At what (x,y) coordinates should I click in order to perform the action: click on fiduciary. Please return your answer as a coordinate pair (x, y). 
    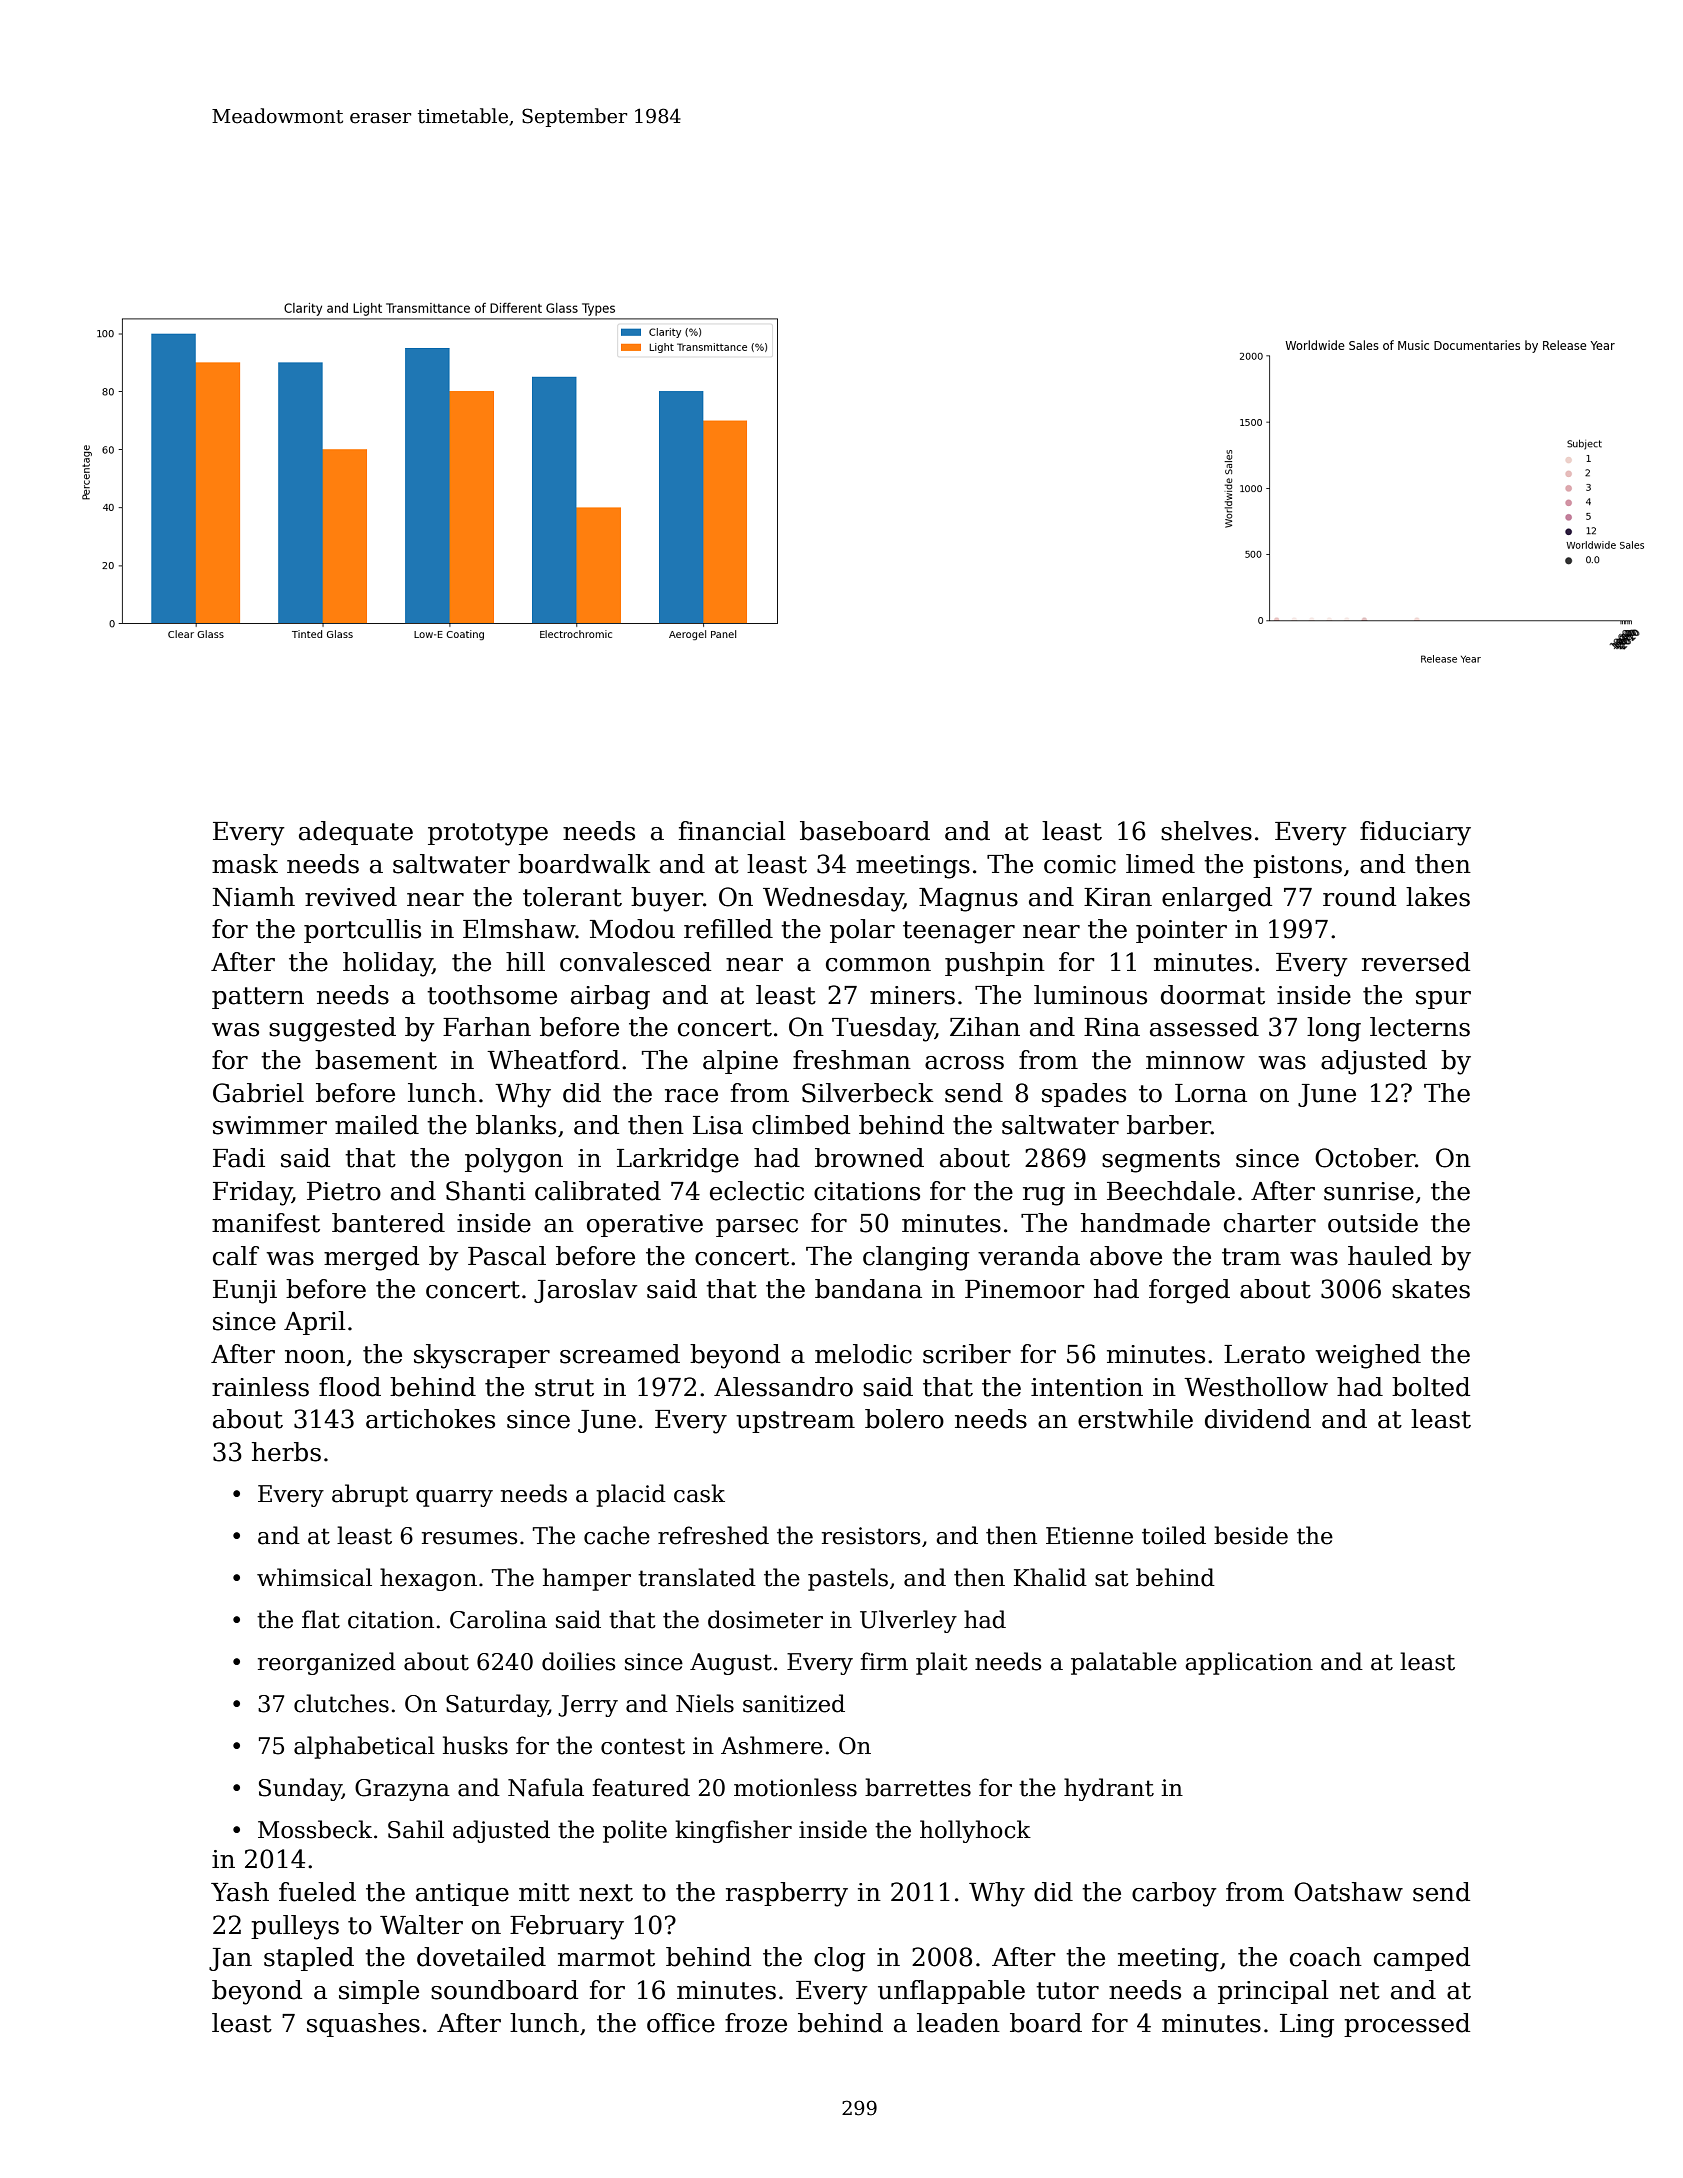
    Looking at the image, I should click on (1415, 833).
